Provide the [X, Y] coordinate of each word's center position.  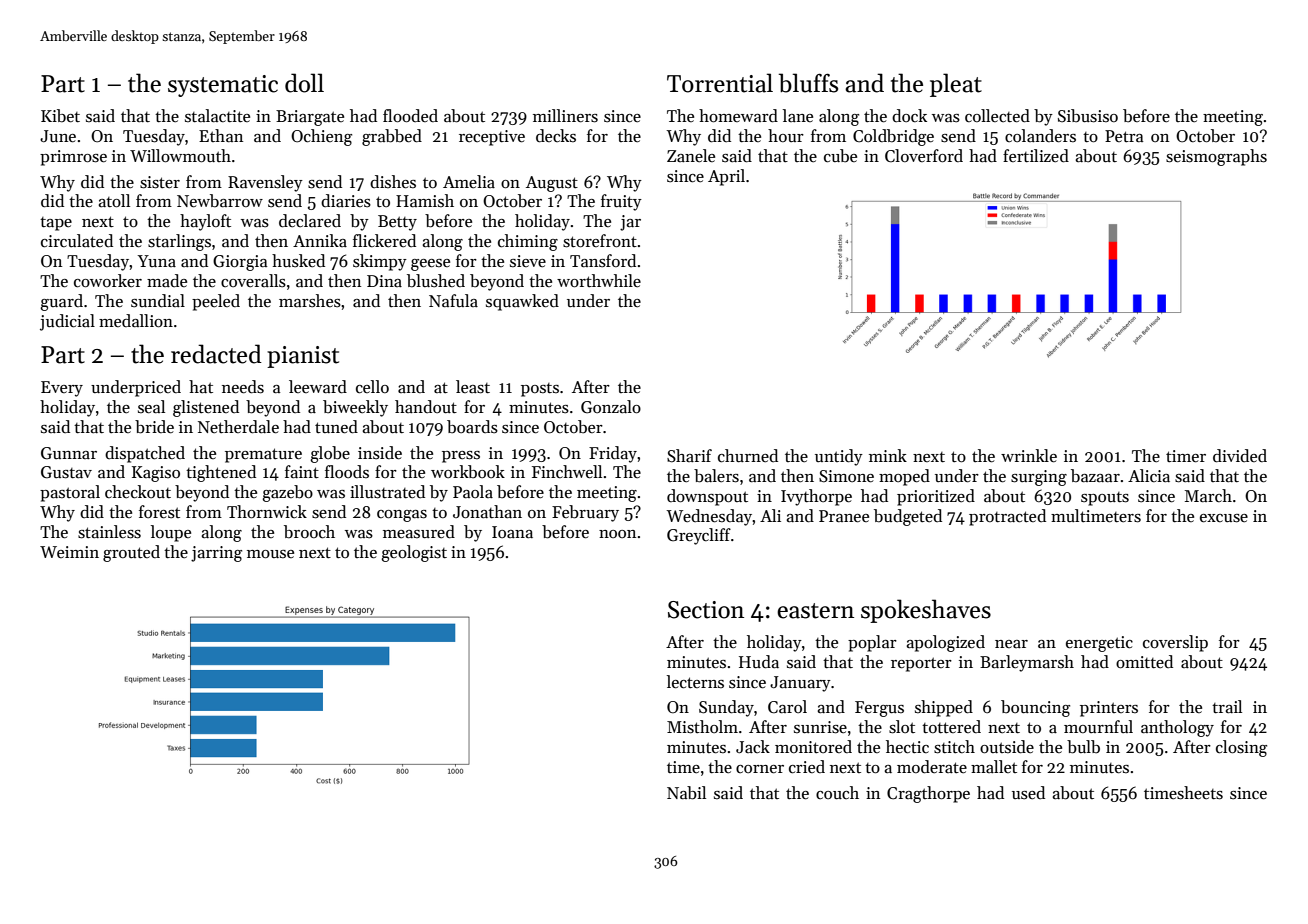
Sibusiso [1088, 116]
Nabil [686, 793]
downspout [707, 497]
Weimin [69, 552]
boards [472, 427]
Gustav [66, 472]
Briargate [310, 118]
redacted [216, 354]
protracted [1007, 517]
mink [888, 455]
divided [1240, 456]
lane [798, 115]
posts [540, 390]
